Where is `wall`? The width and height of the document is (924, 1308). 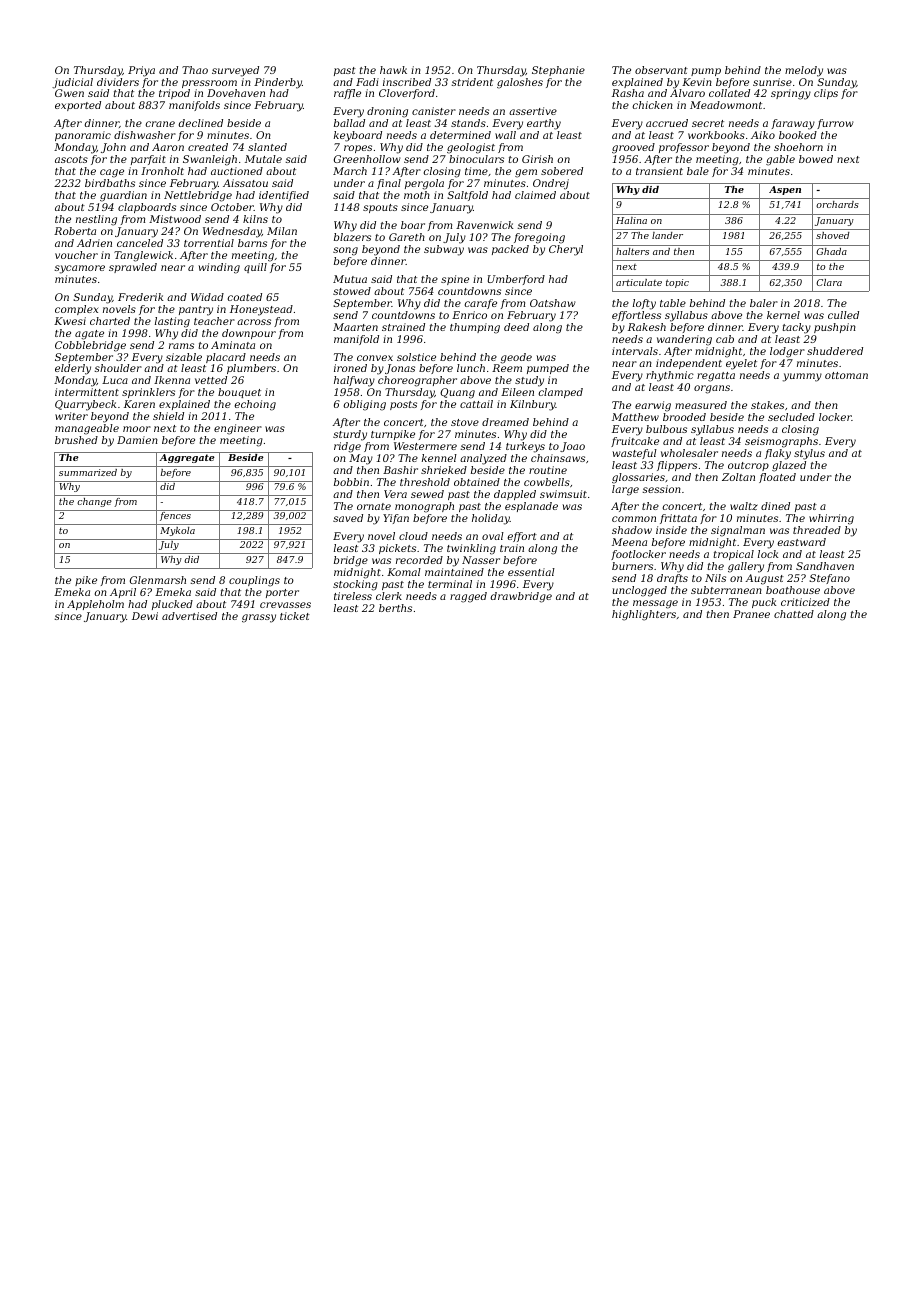
wall is located at coordinates (505, 135).
